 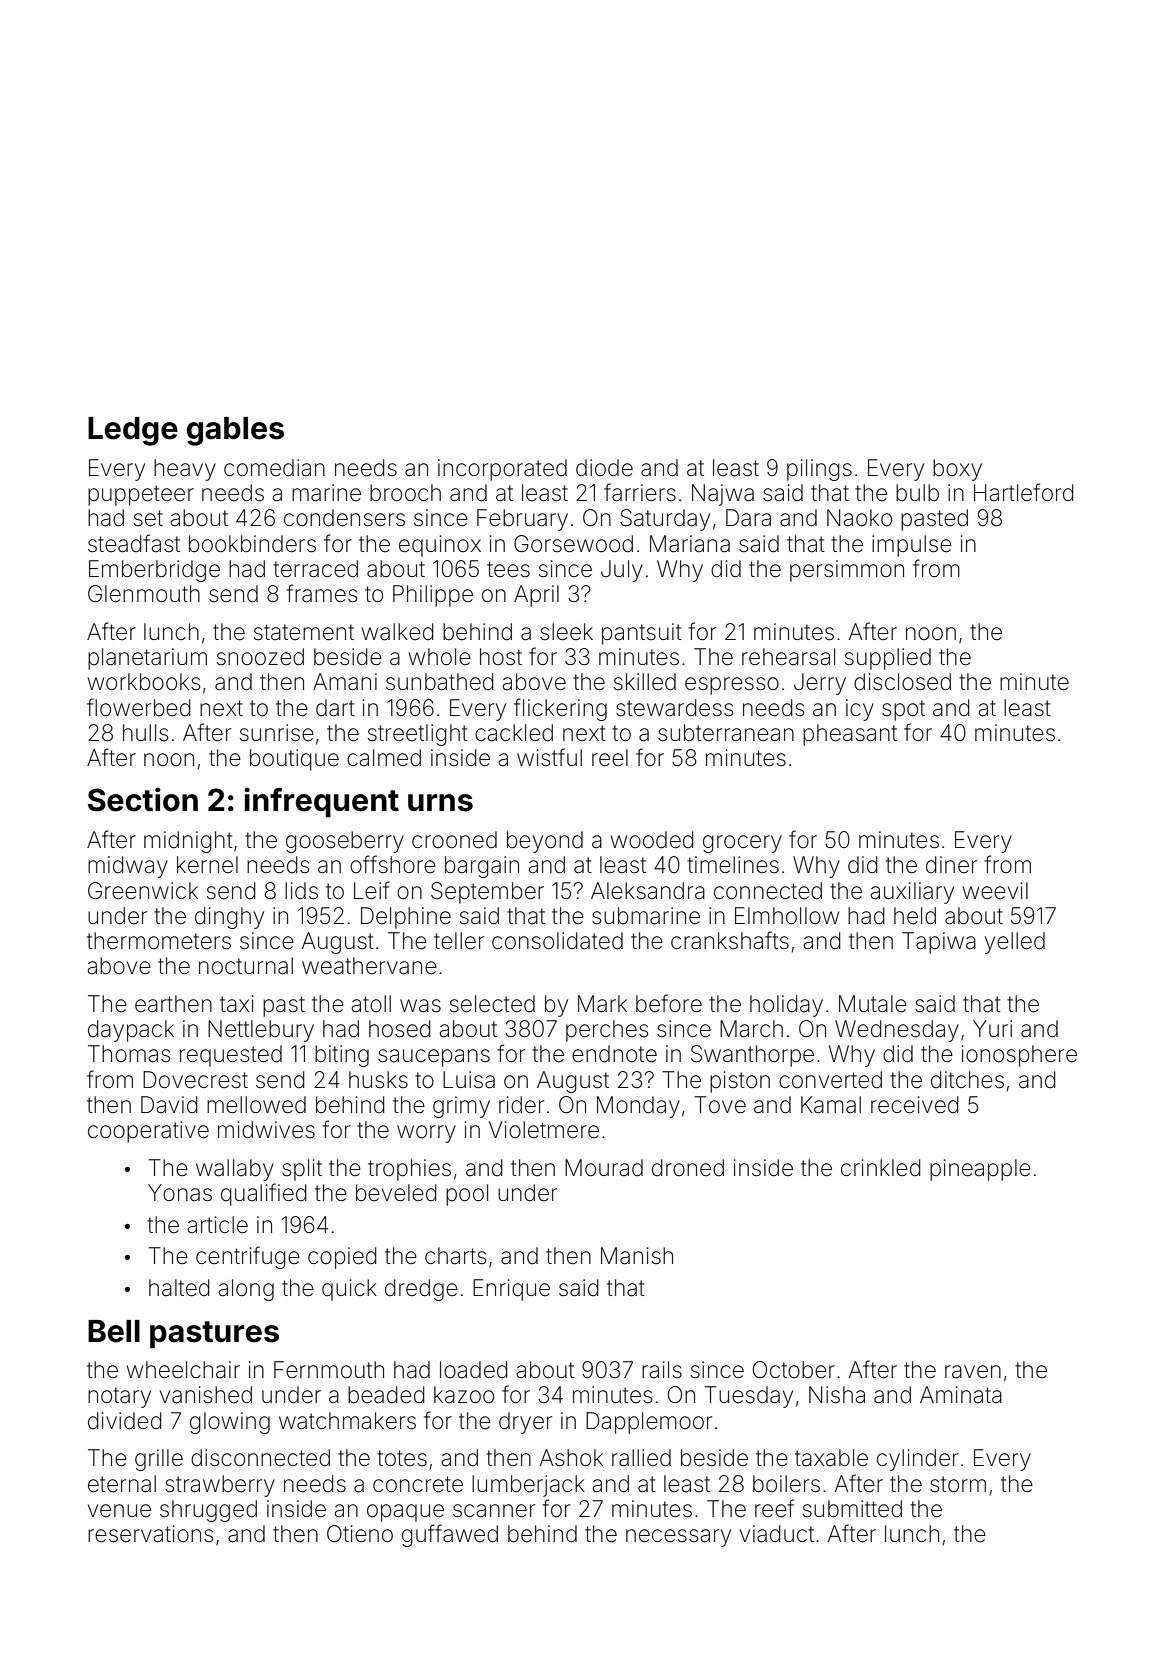 What do you see at coordinates (678, 1538) in the document?
I see `necessary` at bounding box center [678, 1538].
